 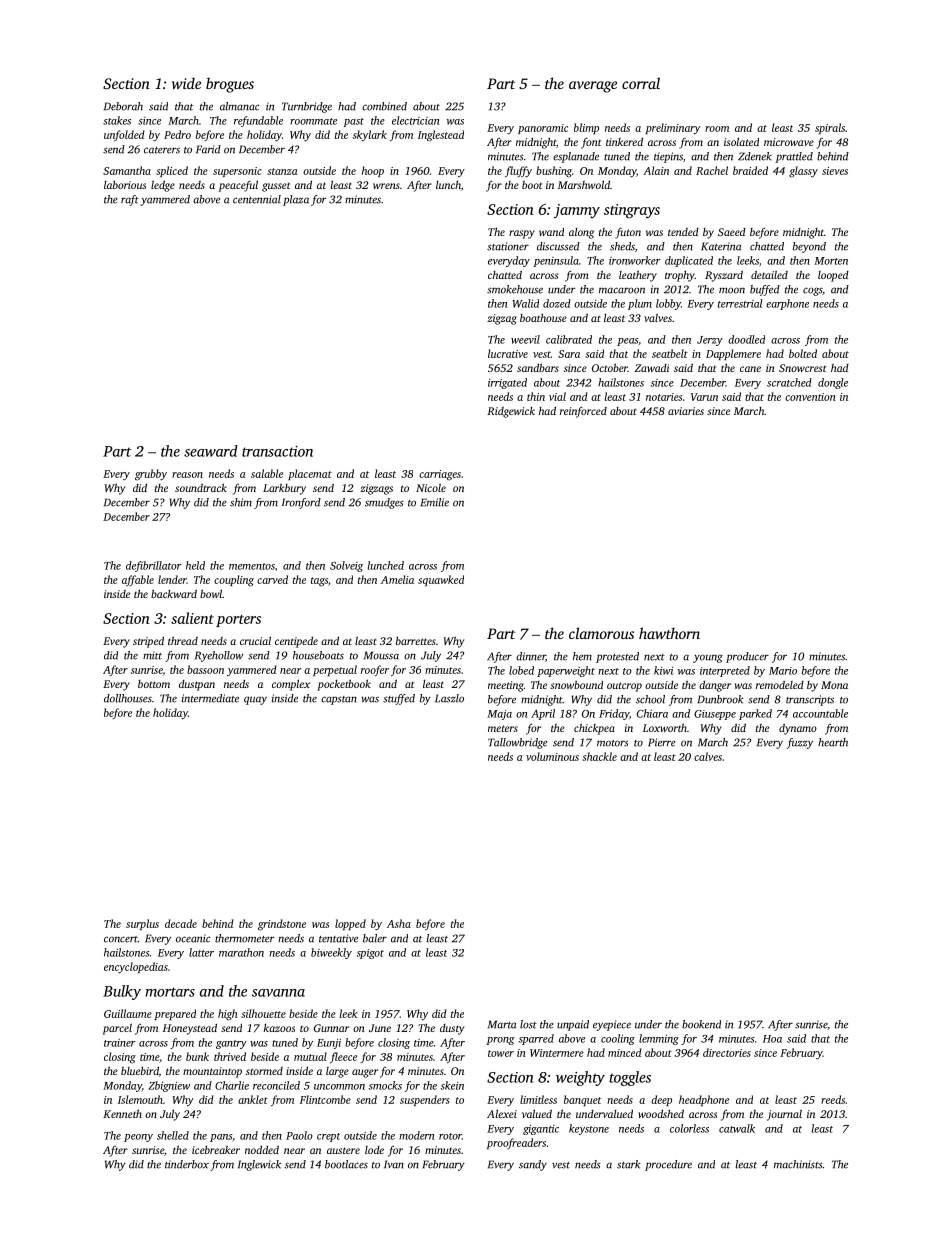 I want to click on spirals, so click(x=830, y=128).
